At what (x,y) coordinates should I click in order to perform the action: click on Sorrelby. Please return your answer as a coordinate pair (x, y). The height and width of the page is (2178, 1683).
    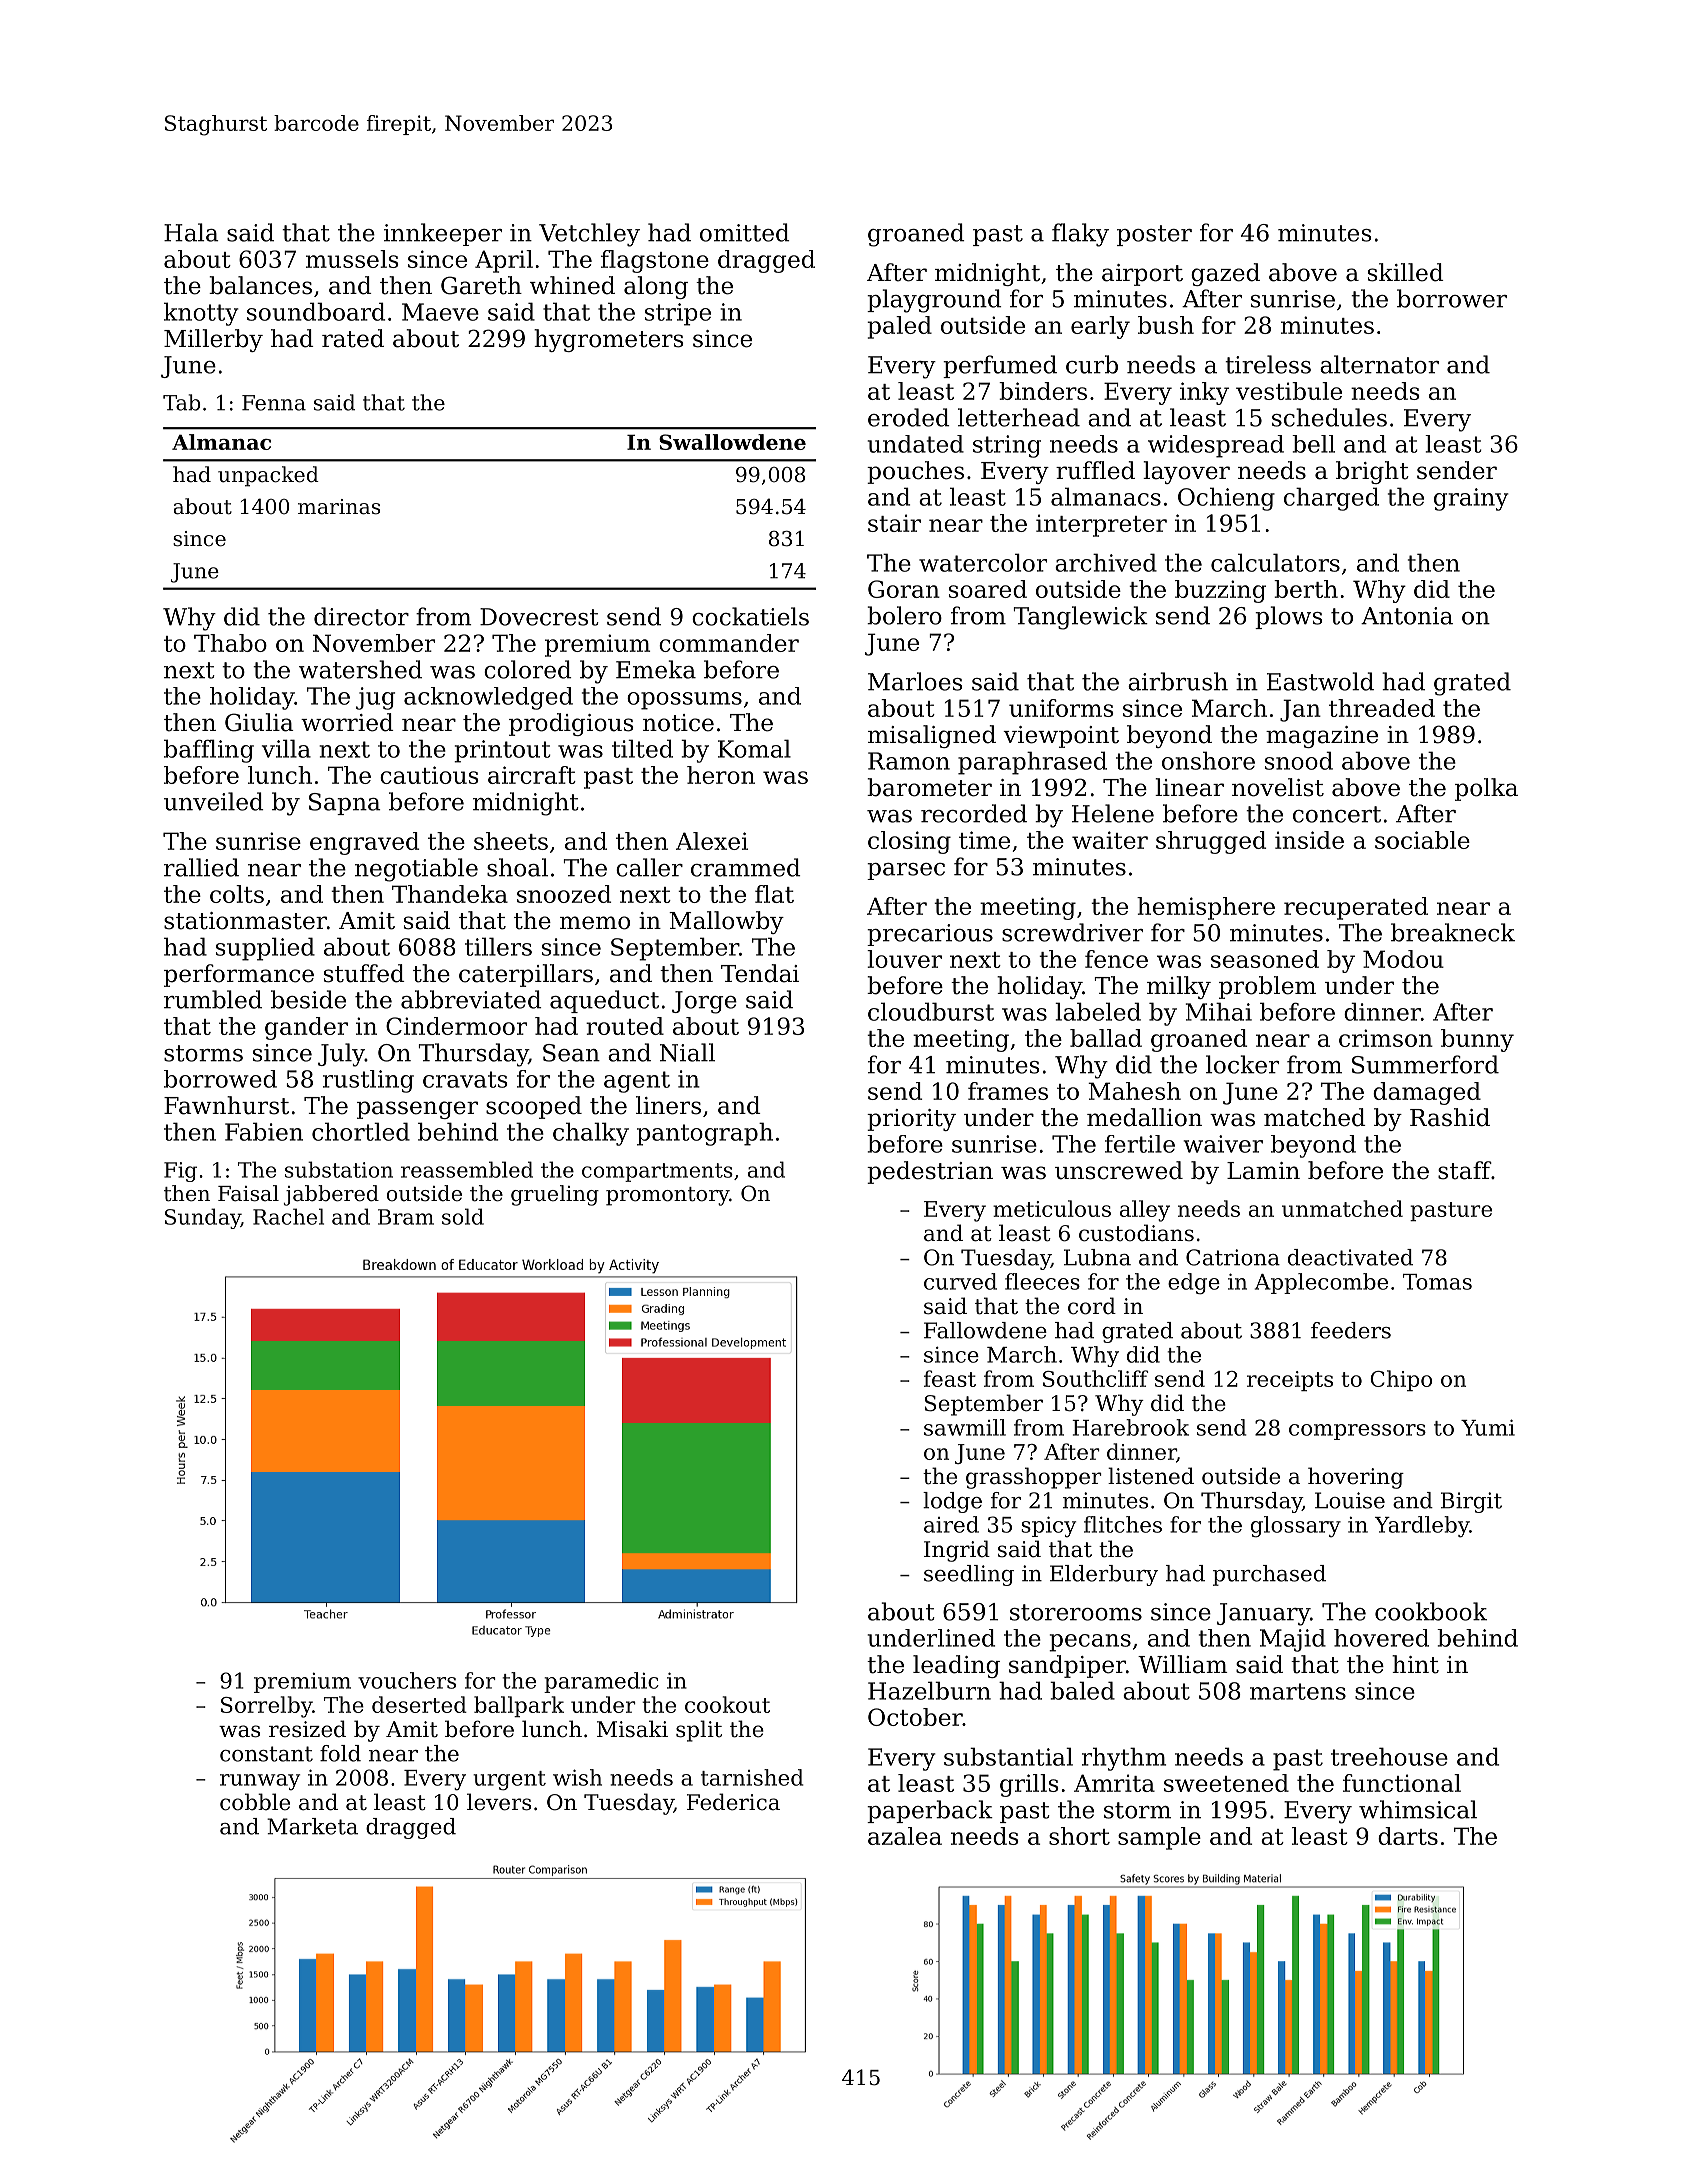
    Looking at the image, I should click on (266, 1707).
